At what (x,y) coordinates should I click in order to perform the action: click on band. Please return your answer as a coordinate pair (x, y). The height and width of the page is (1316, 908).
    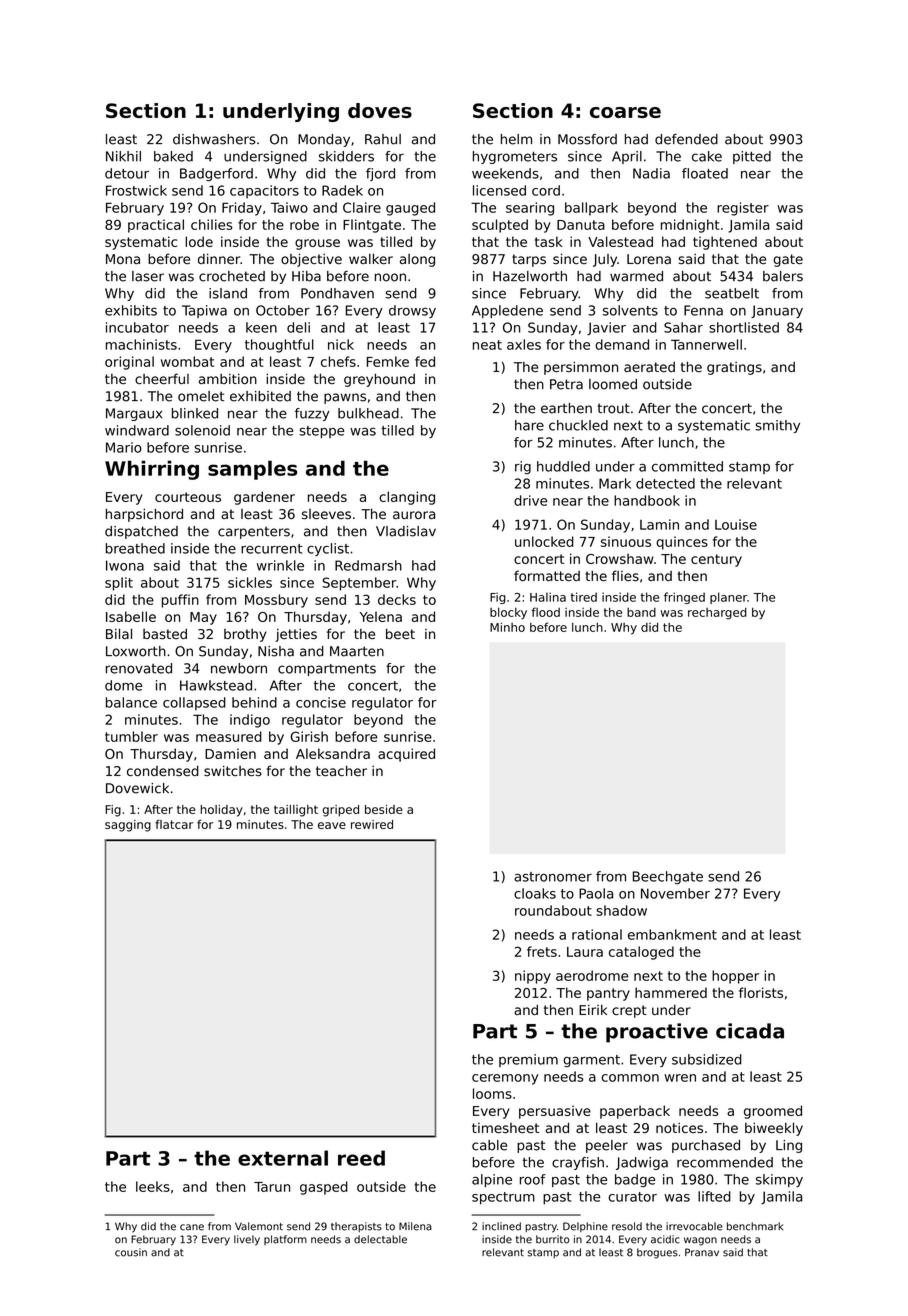
    Looking at the image, I should click on (641, 612).
